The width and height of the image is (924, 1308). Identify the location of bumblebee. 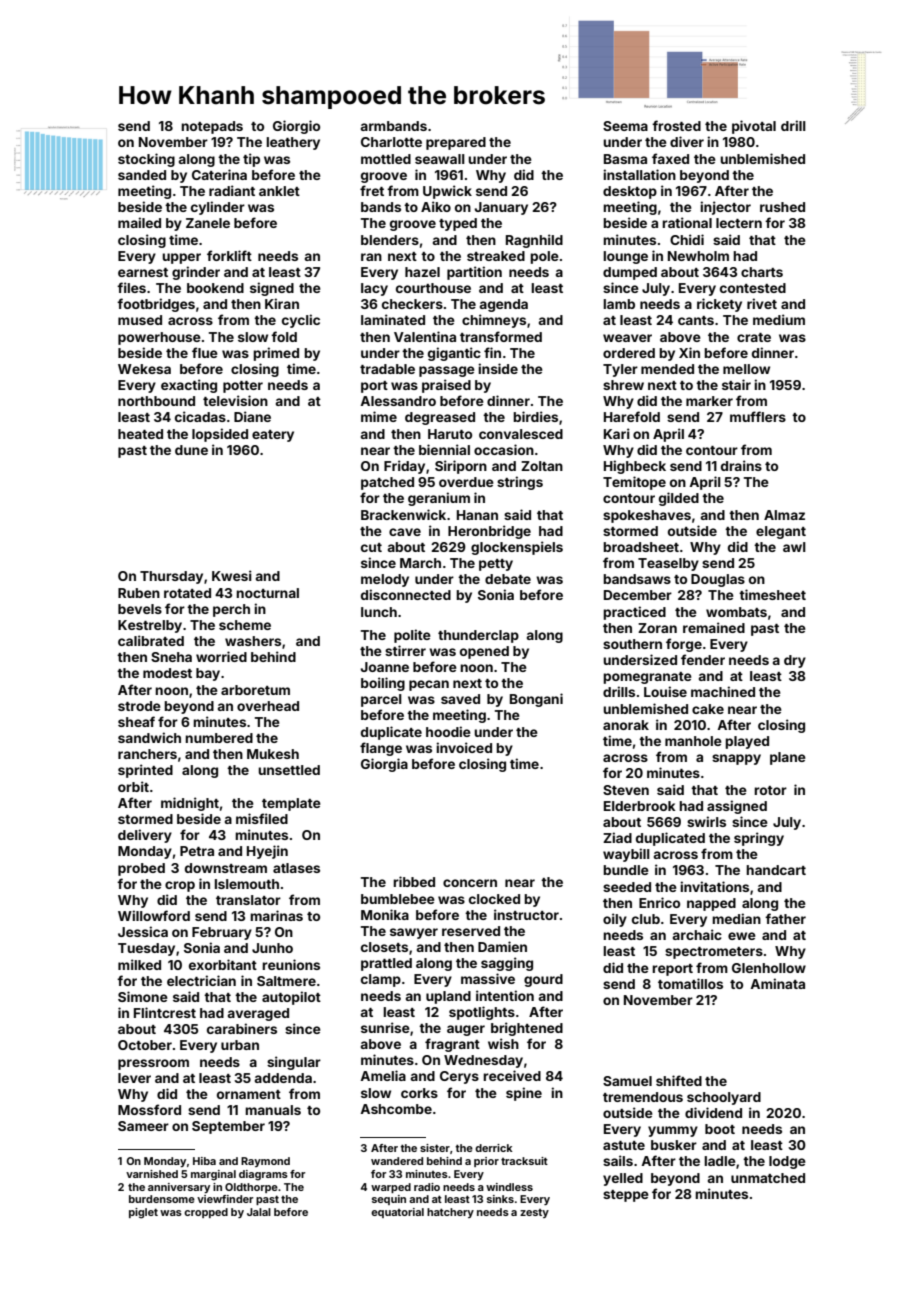
(398, 899).
